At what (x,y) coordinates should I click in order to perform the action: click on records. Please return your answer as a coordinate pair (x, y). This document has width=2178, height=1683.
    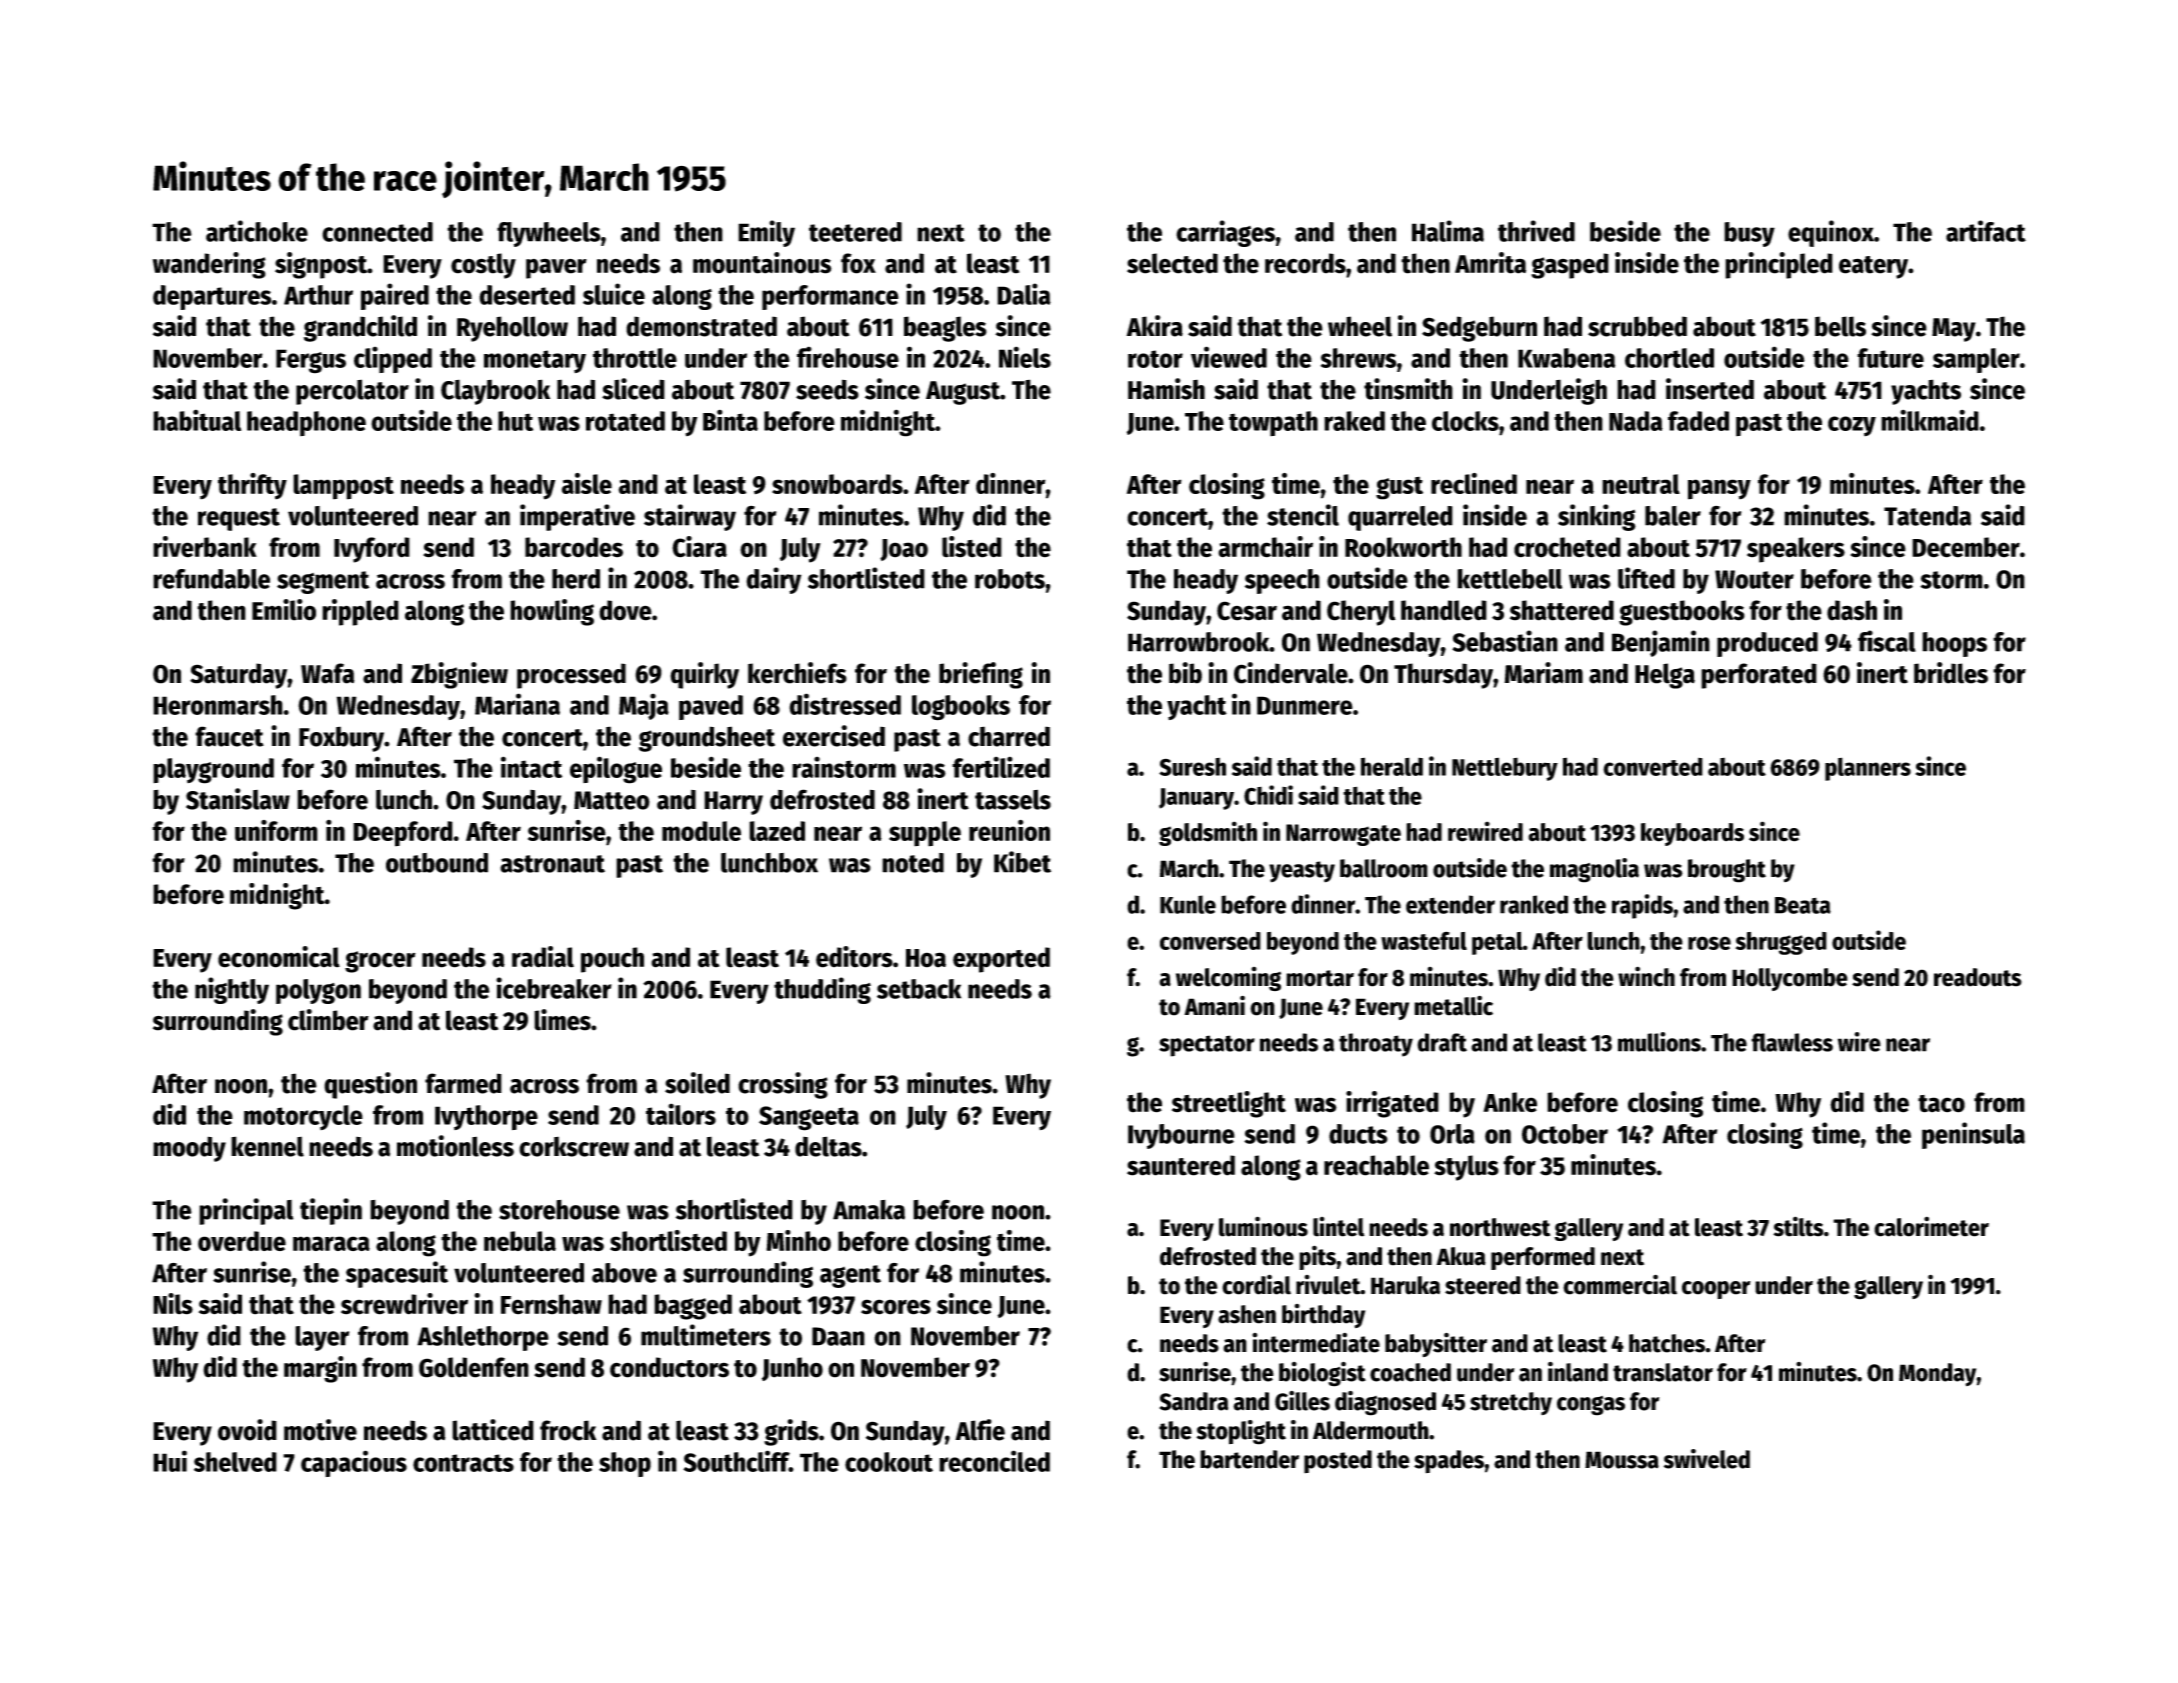
    Looking at the image, I should click on (1305, 263).
